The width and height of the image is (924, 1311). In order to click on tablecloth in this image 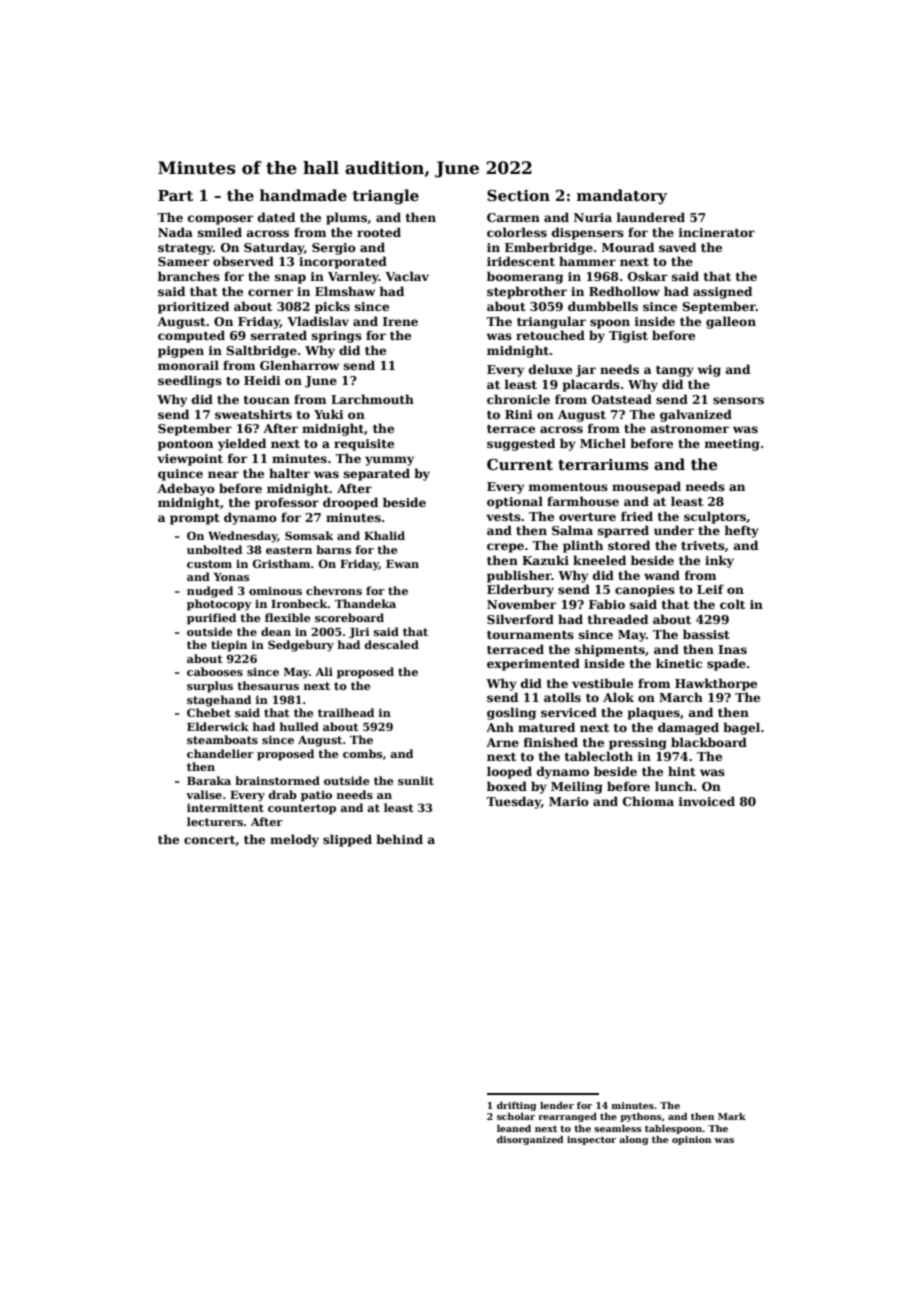, I will do `click(599, 756)`.
